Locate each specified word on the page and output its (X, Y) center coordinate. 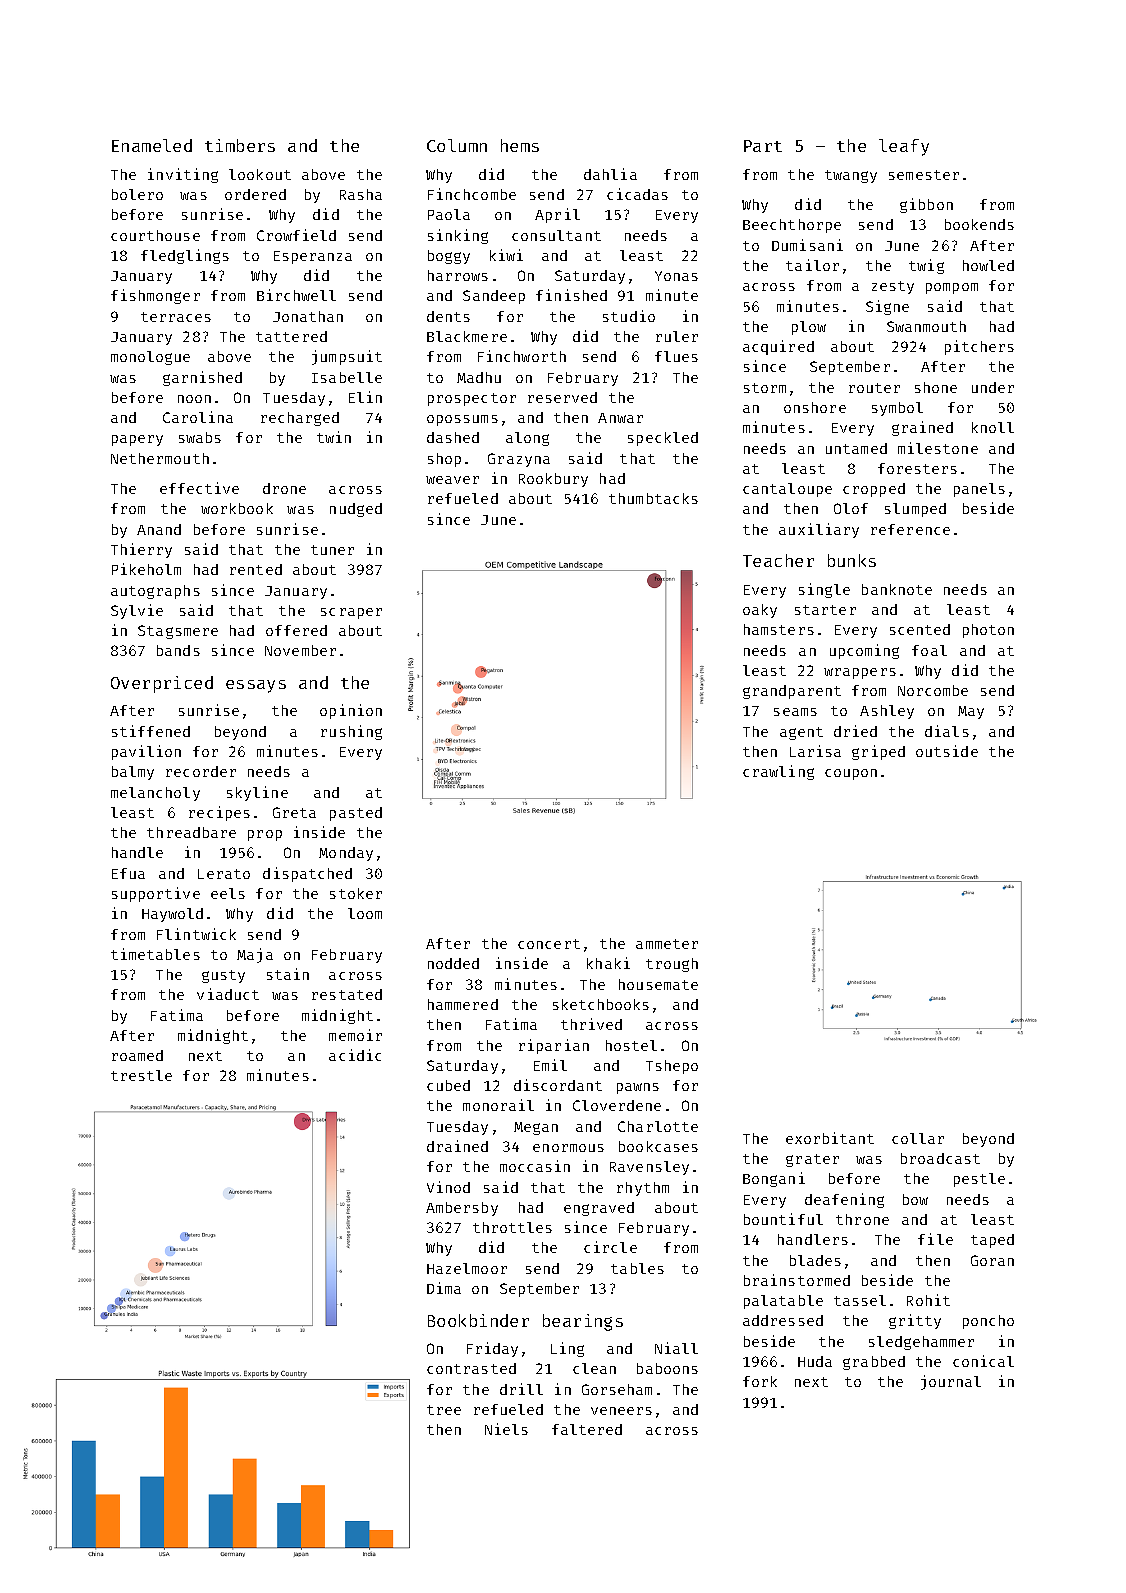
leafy (904, 147)
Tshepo (672, 1067)
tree (444, 1410)
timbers (240, 145)
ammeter (667, 944)
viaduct (228, 994)
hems (520, 145)
